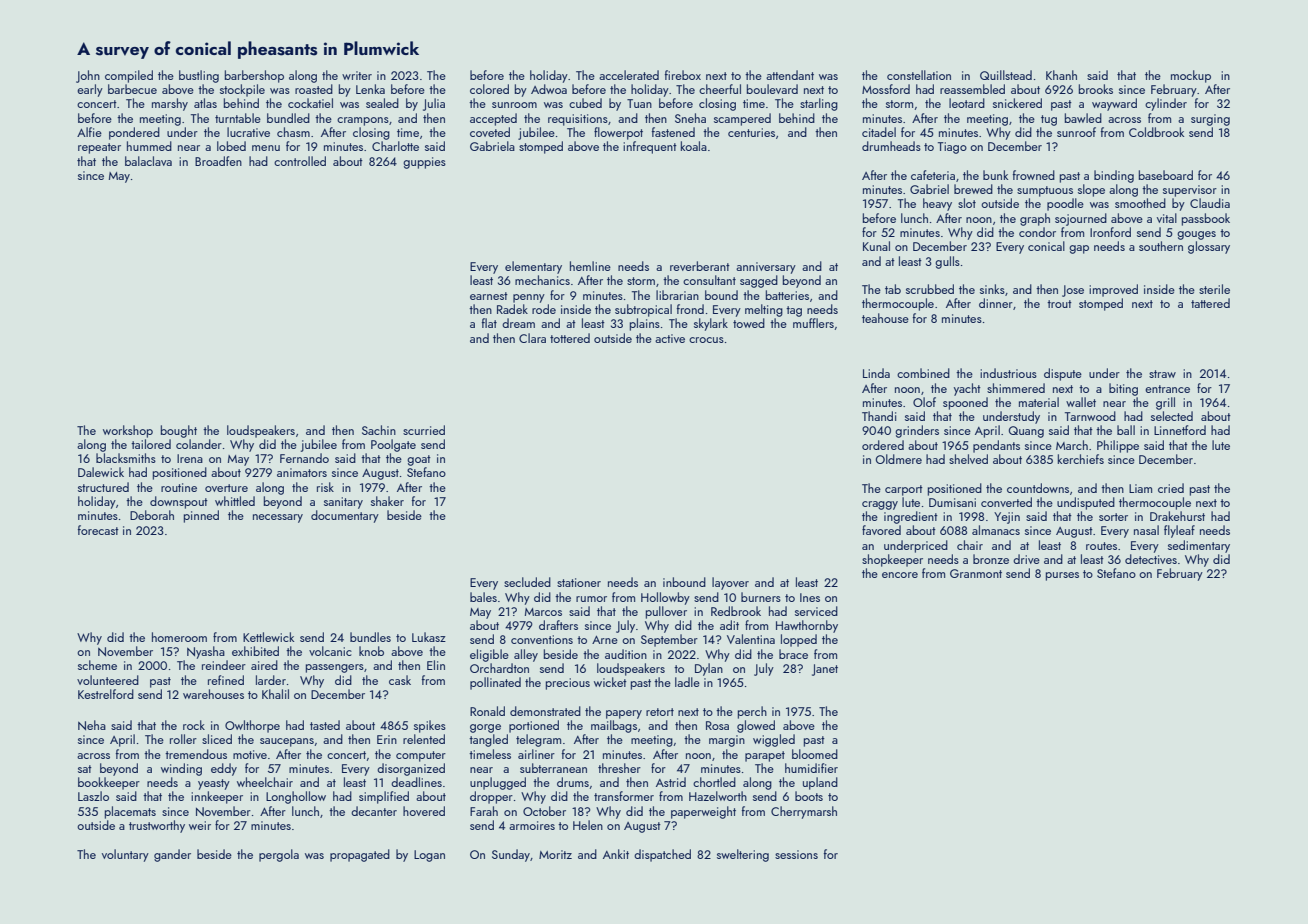 The height and width of the page is (924, 1308). Describe the element at coordinates (880, 505) in the page. I see `craggy` at that location.
